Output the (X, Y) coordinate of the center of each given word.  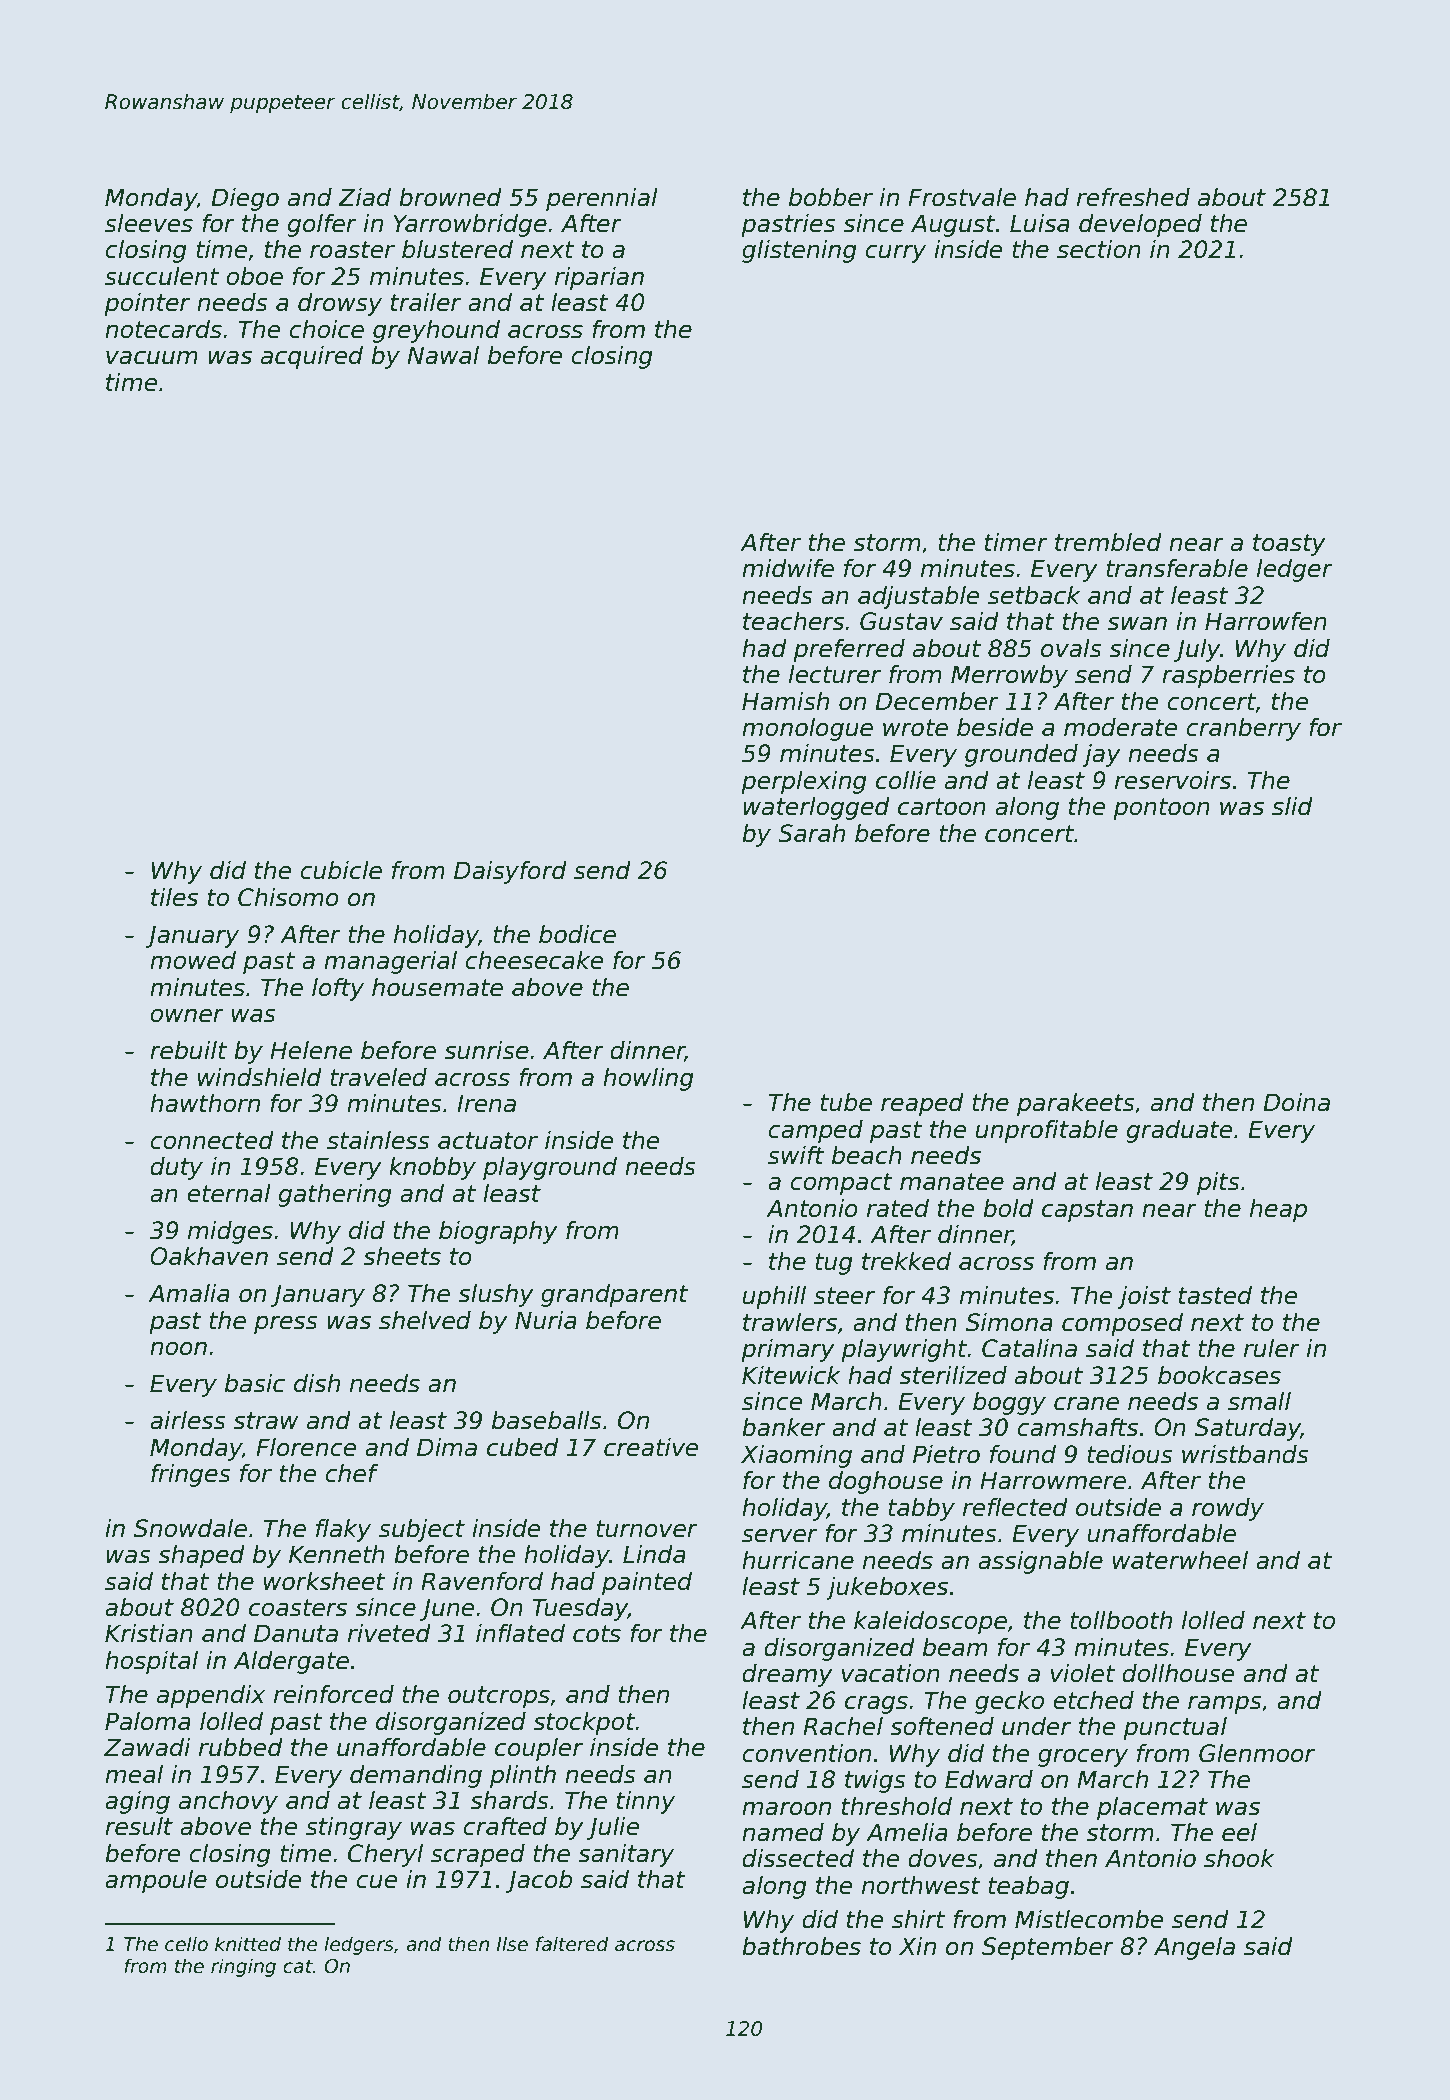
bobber (831, 197)
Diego (245, 199)
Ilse (512, 1944)
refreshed (1133, 197)
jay (1101, 755)
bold (1008, 1208)
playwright (904, 1350)
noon (178, 1348)
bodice (577, 934)
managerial (390, 962)
